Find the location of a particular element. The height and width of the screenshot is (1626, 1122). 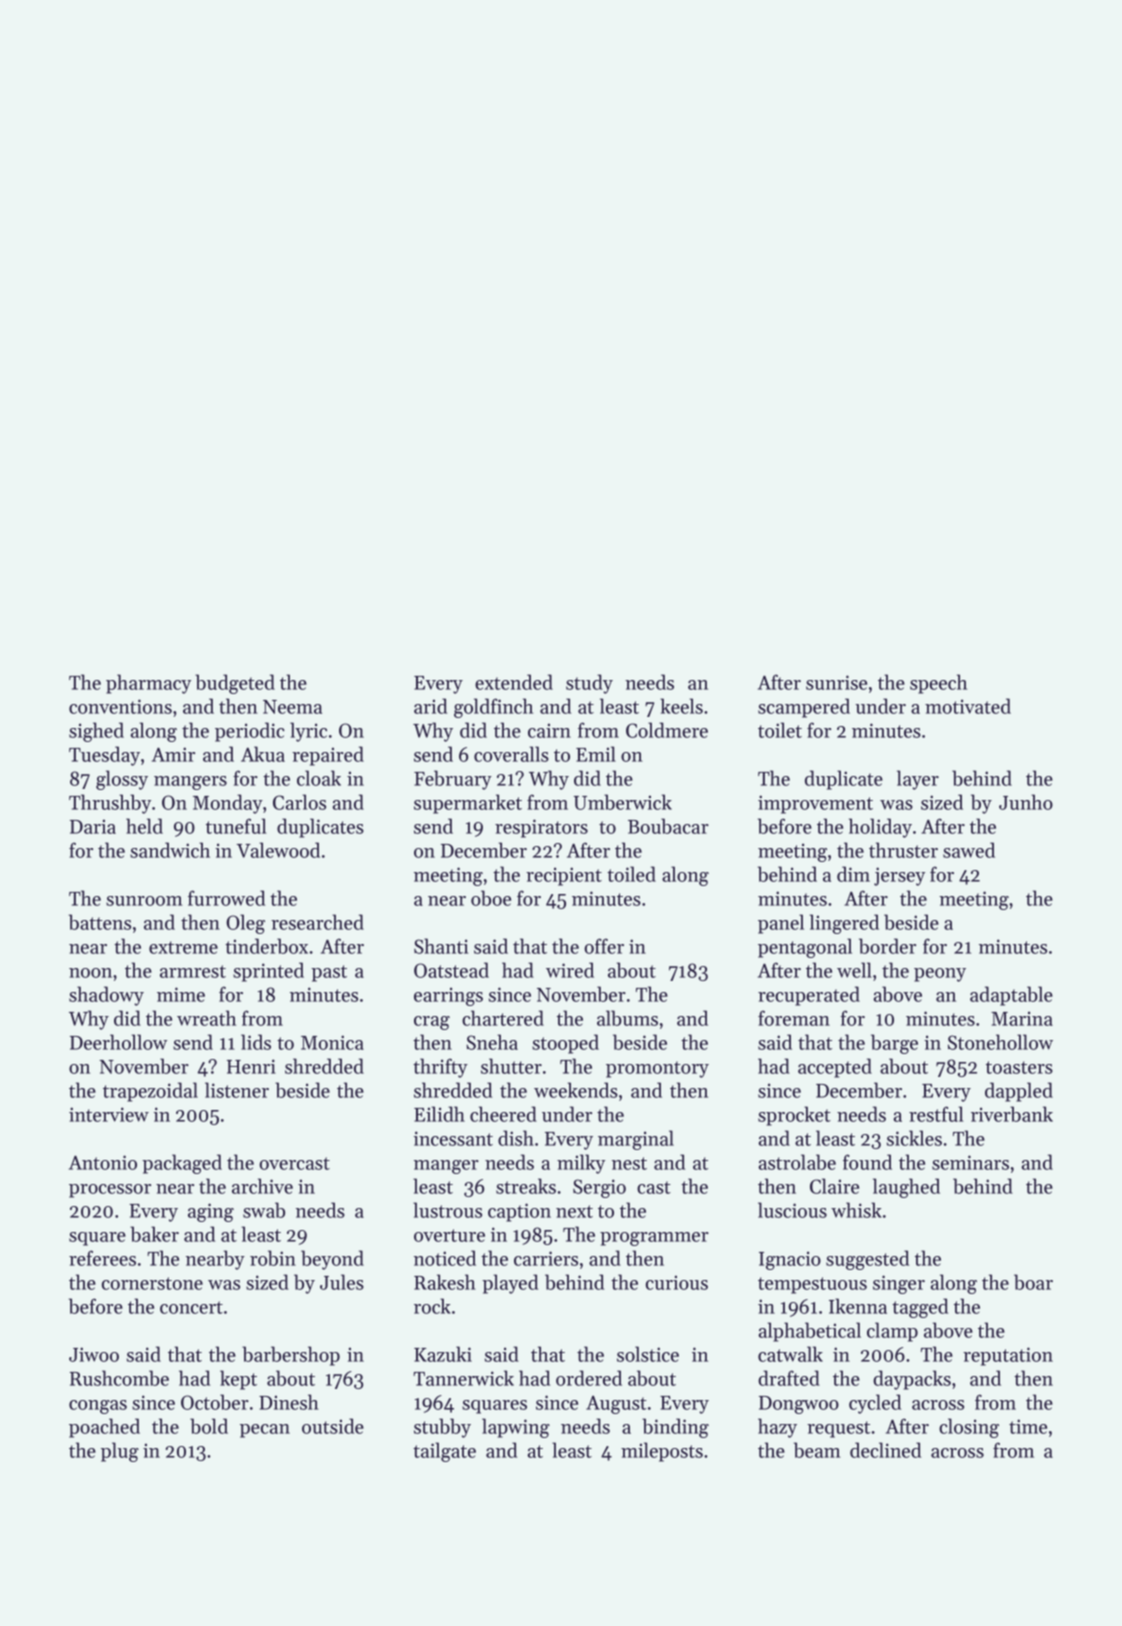

keels is located at coordinates (681, 706).
